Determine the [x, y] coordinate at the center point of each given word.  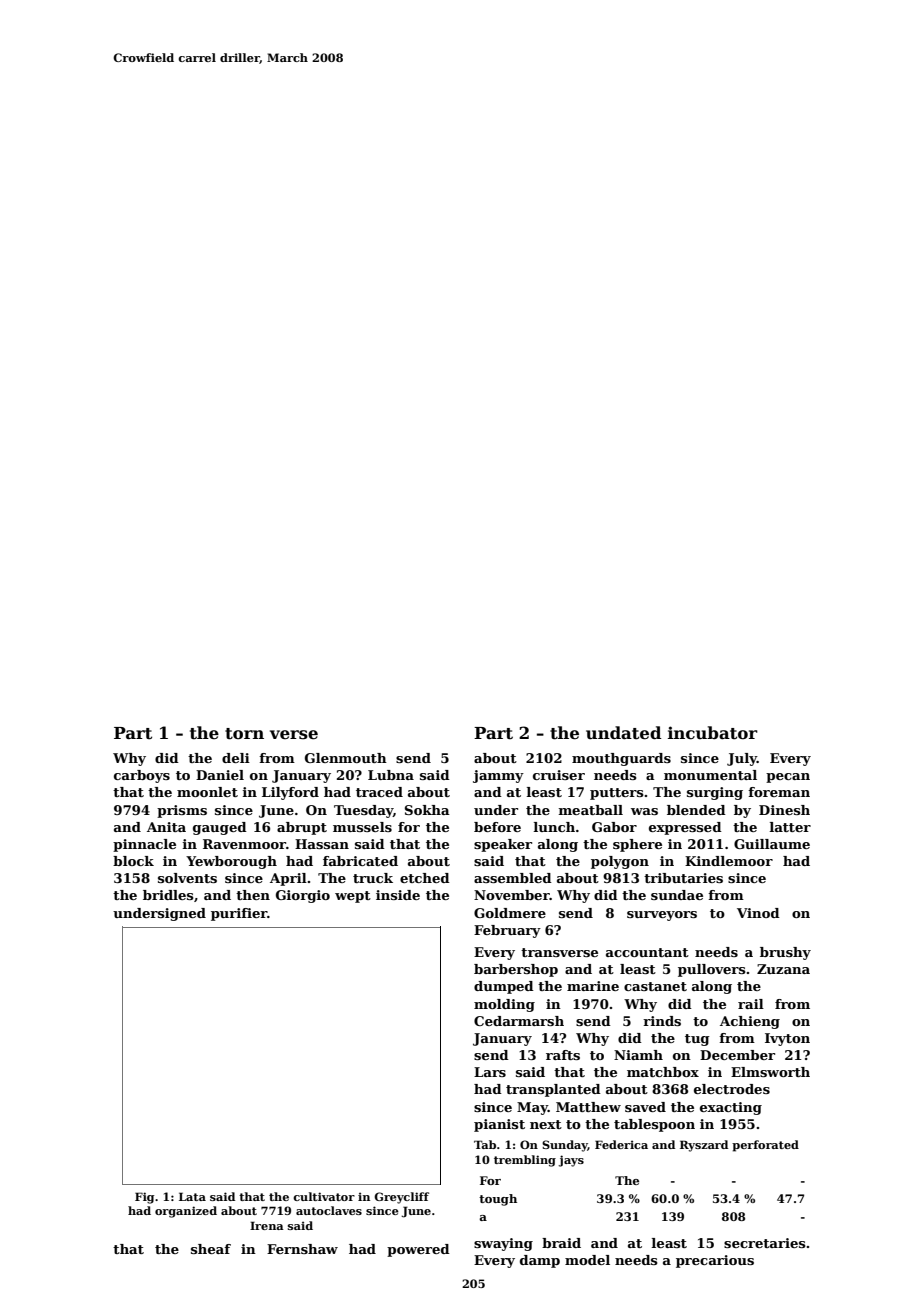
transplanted [553, 1090]
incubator [713, 733]
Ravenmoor [244, 844]
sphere [637, 845]
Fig [144, 1198]
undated [623, 733]
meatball [591, 810]
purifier [239, 914]
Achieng [750, 1022]
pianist [499, 1125]
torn [244, 734]
